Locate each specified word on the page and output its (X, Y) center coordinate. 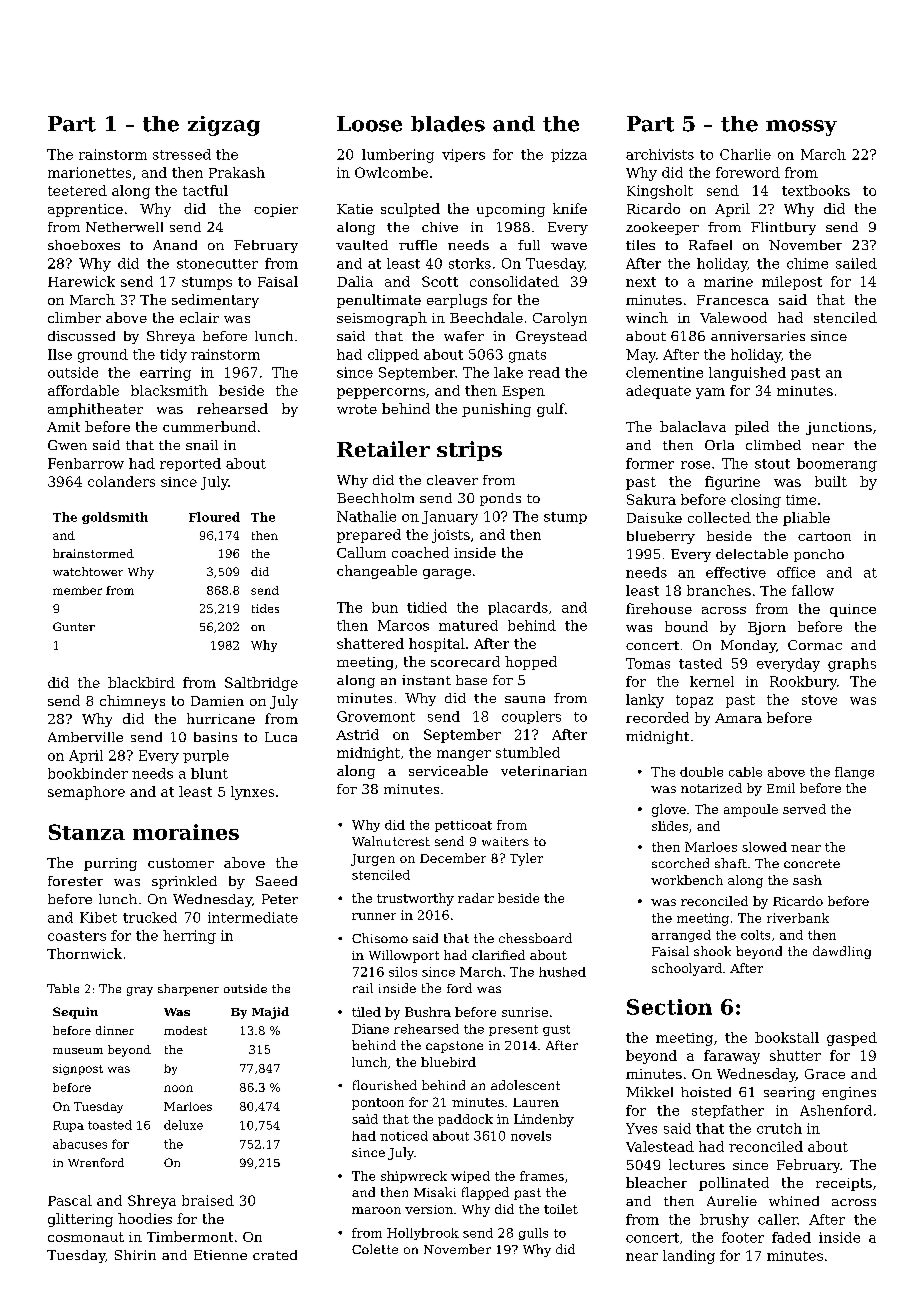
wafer (464, 336)
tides (265, 608)
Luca (281, 737)
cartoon (824, 536)
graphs (852, 665)
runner (374, 916)
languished (747, 374)
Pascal (70, 1200)
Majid (270, 1013)
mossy (801, 128)
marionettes (89, 172)
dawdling (842, 952)
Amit (63, 427)
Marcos (403, 625)
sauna (525, 699)
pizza (569, 155)
